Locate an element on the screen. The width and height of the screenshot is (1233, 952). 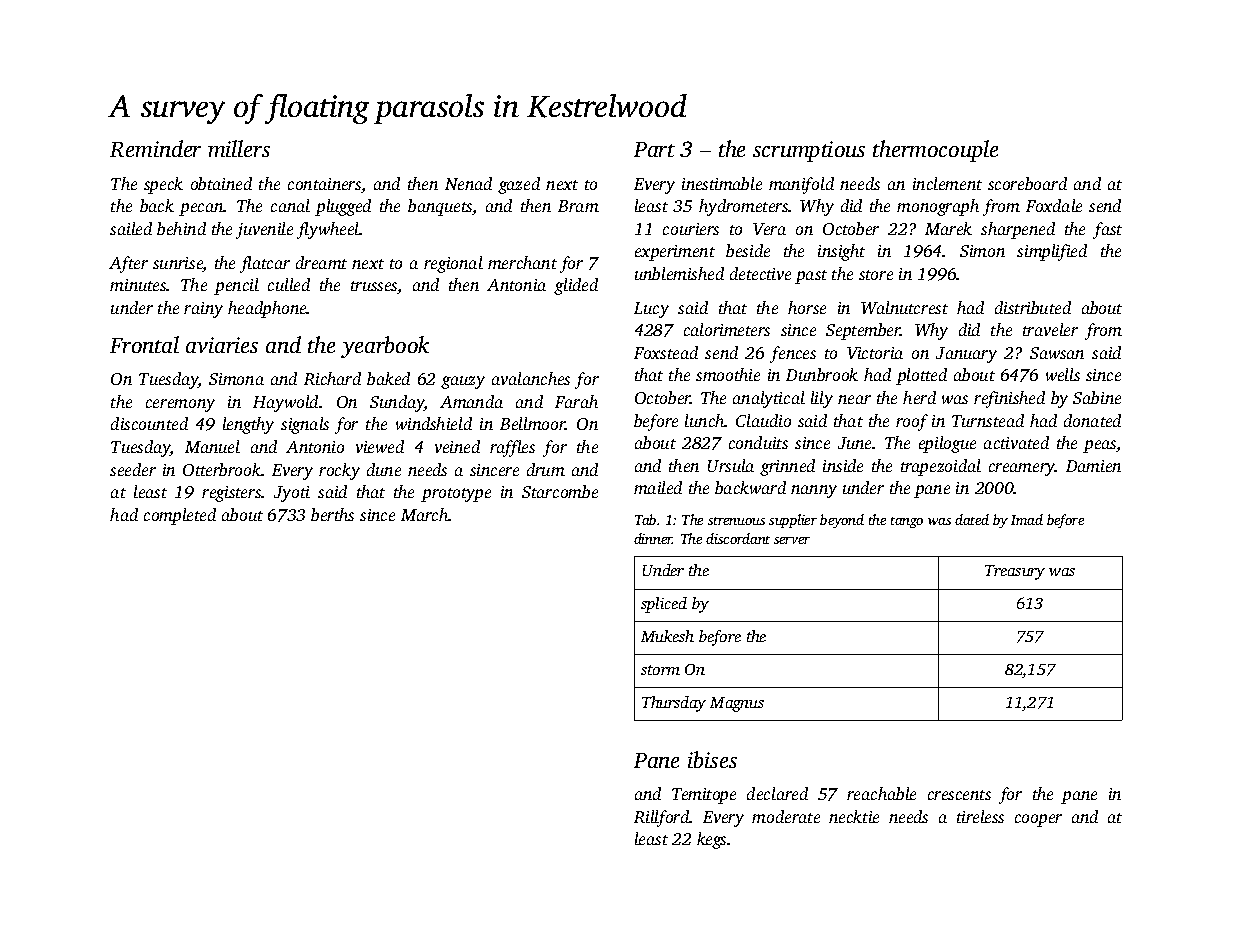
fast is located at coordinates (1107, 230).
